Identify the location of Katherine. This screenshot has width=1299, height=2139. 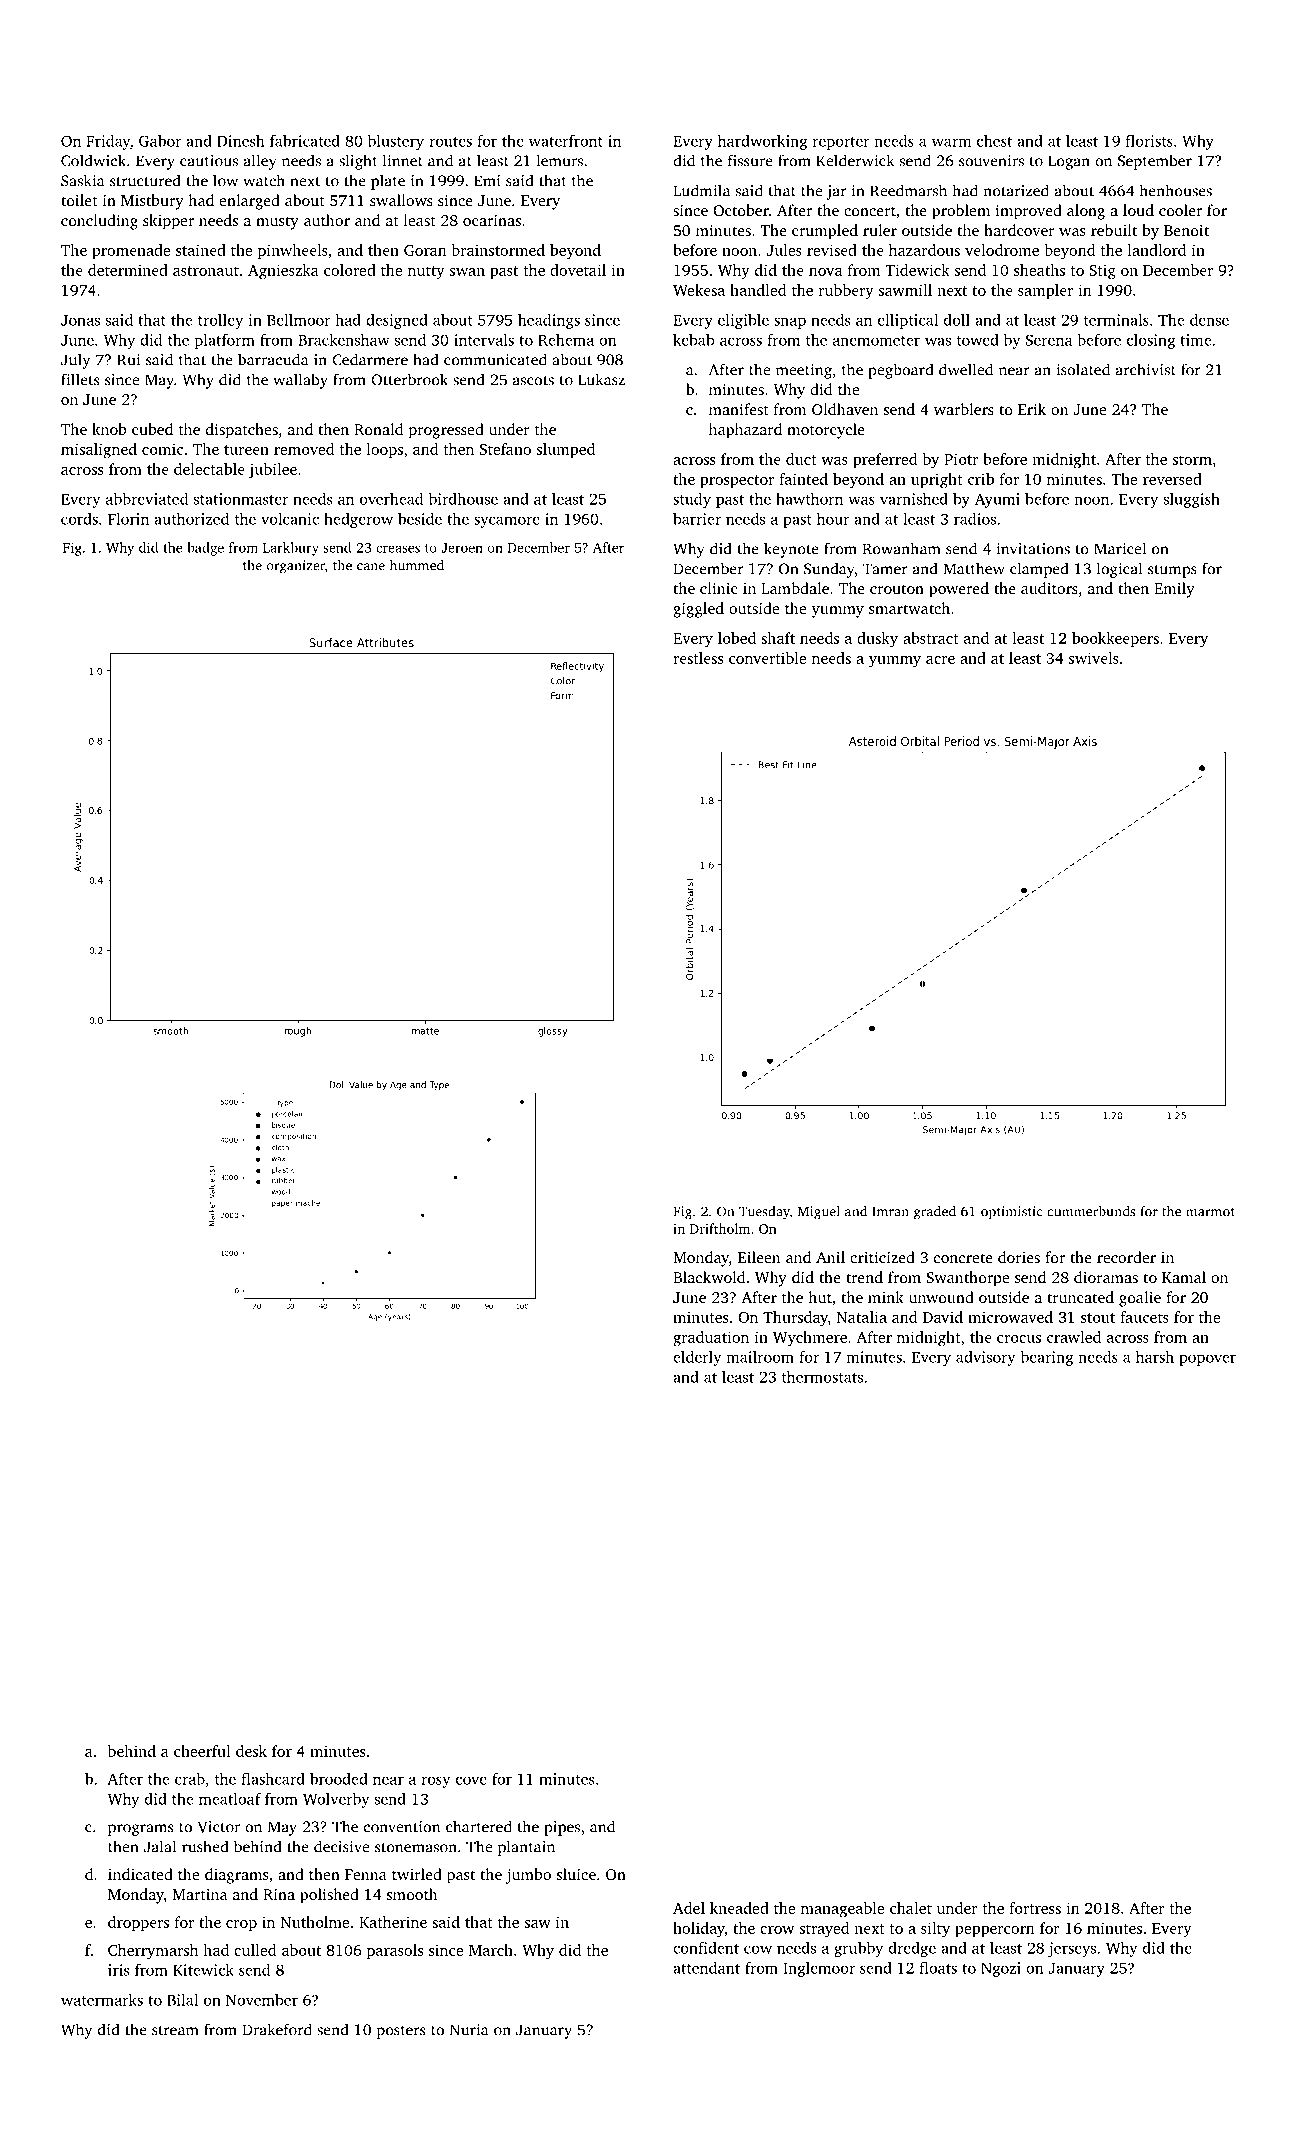
(393, 1922).
